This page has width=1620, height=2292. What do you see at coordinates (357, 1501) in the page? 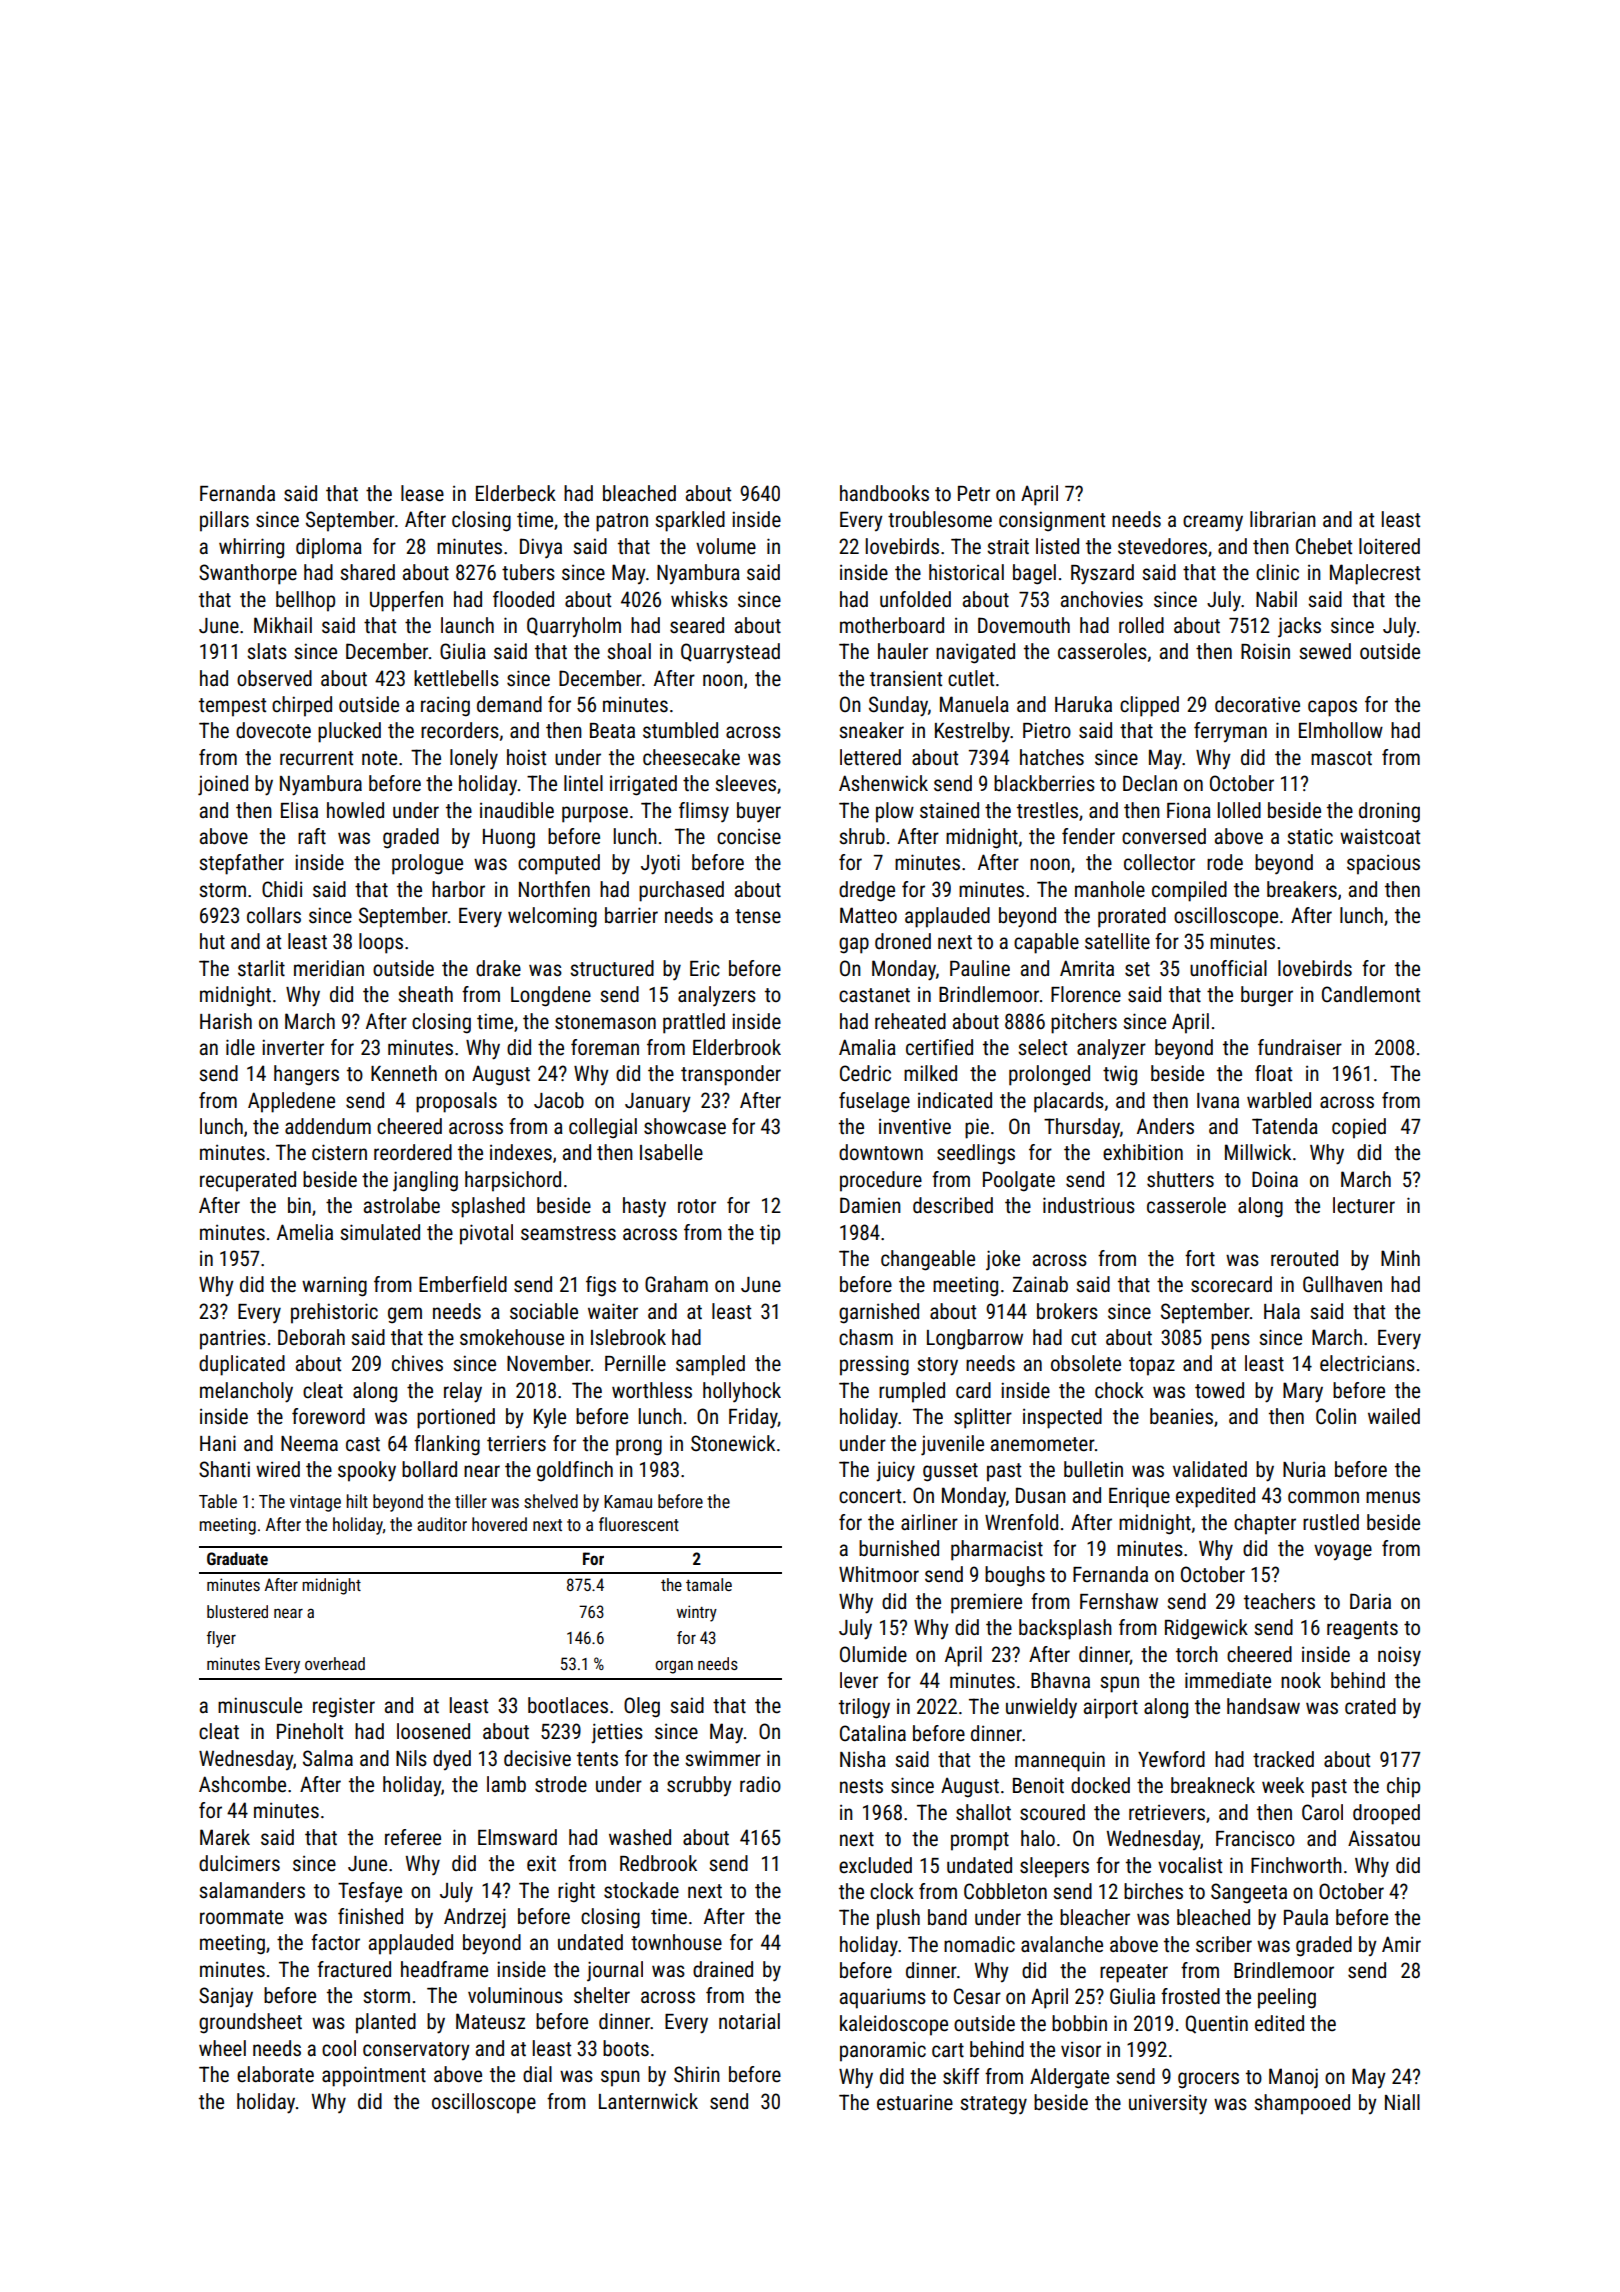
I see `hilt` at bounding box center [357, 1501].
